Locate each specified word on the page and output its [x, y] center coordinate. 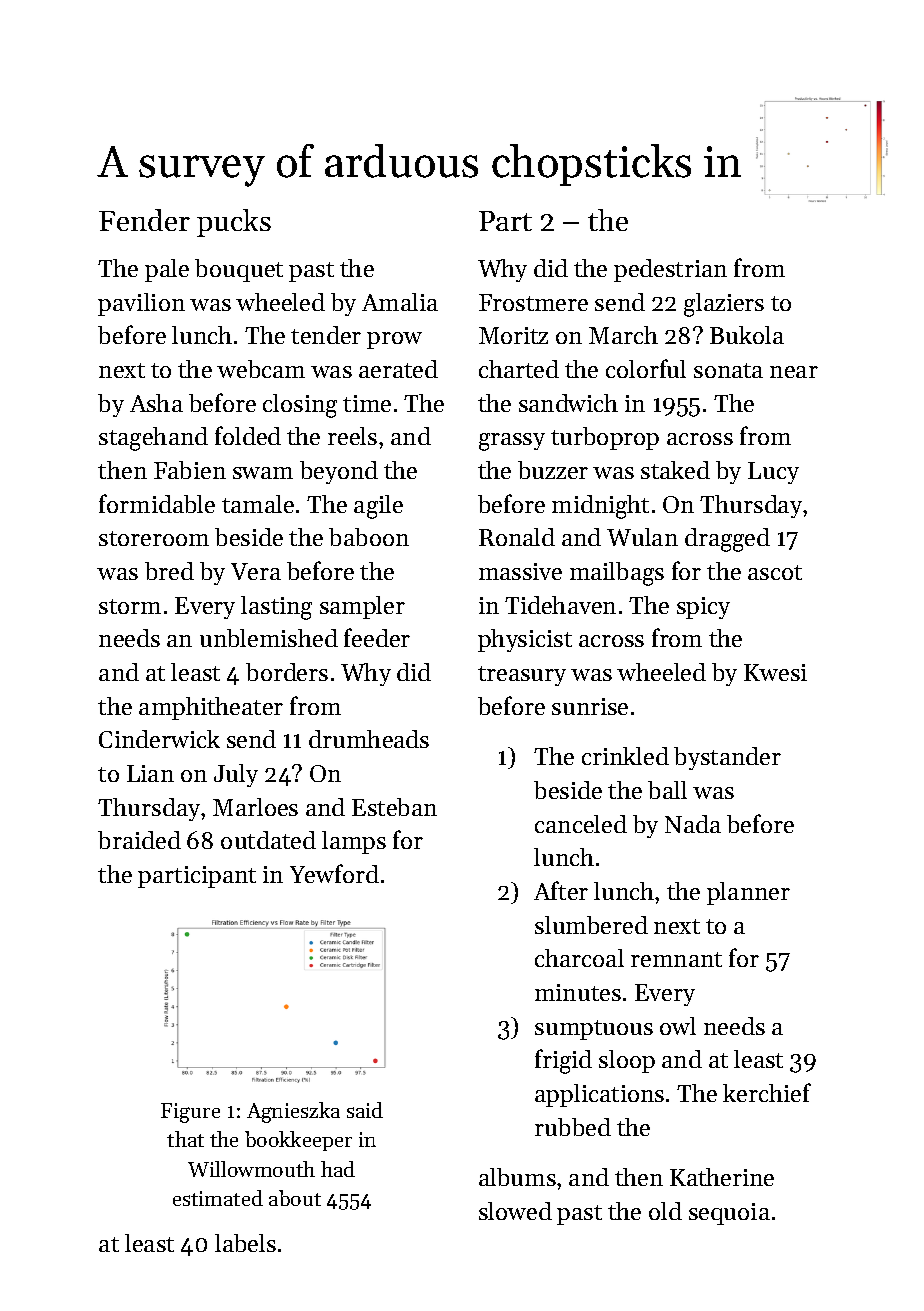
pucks [234, 223]
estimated [218, 1198]
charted [519, 369]
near [794, 372]
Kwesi [775, 672]
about [295, 1198]
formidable [157, 503]
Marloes [255, 807]
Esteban [394, 807]
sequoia [729, 1214]
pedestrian [670, 270]
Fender [144, 220]
